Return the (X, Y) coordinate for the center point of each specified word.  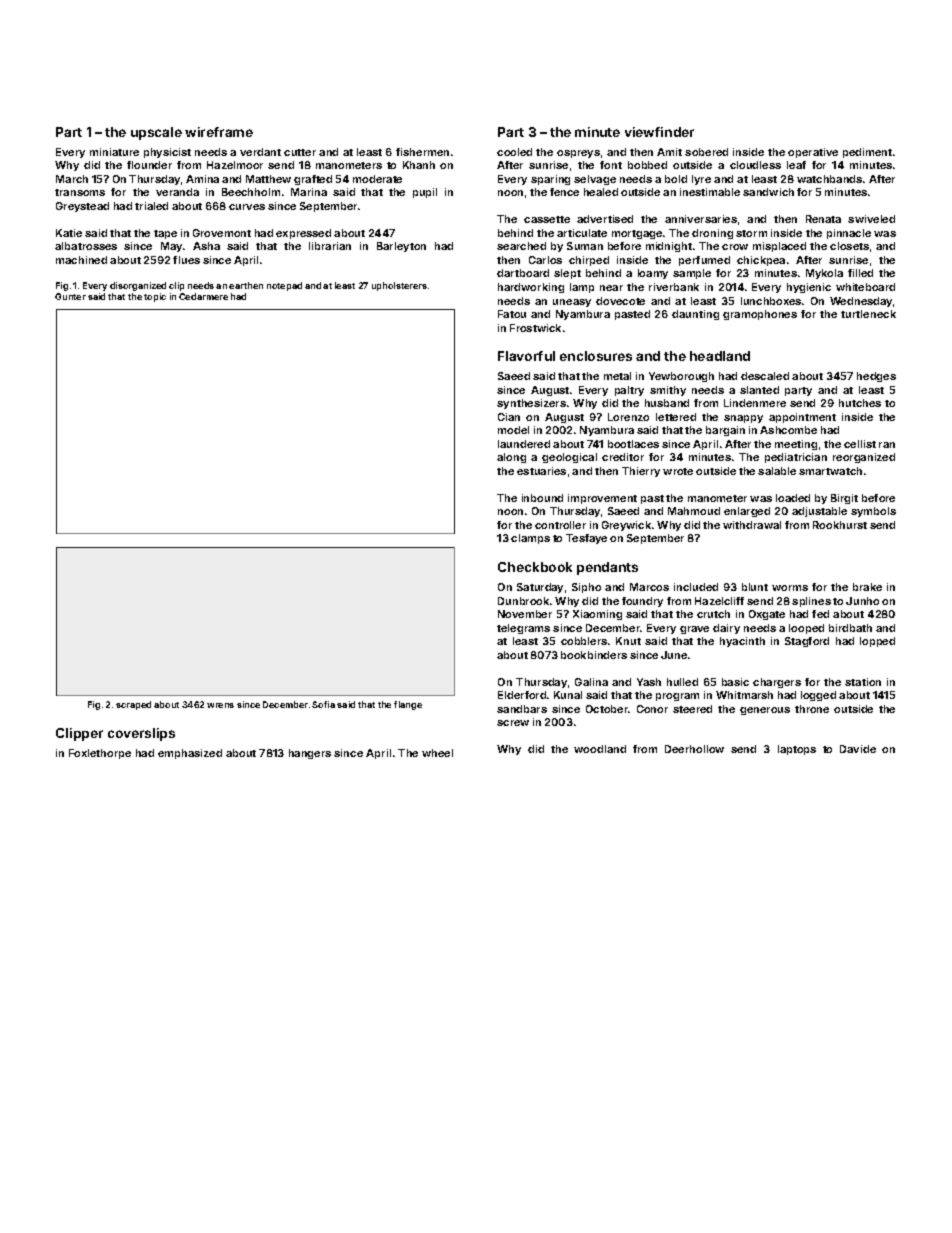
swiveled (871, 219)
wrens (220, 705)
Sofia (323, 704)
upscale (156, 133)
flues (186, 260)
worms (790, 588)
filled (860, 273)
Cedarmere (203, 296)
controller (560, 525)
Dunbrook (523, 601)
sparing (550, 180)
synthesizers (531, 404)
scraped (133, 705)
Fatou (512, 314)
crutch (713, 614)
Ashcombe (788, 430)
